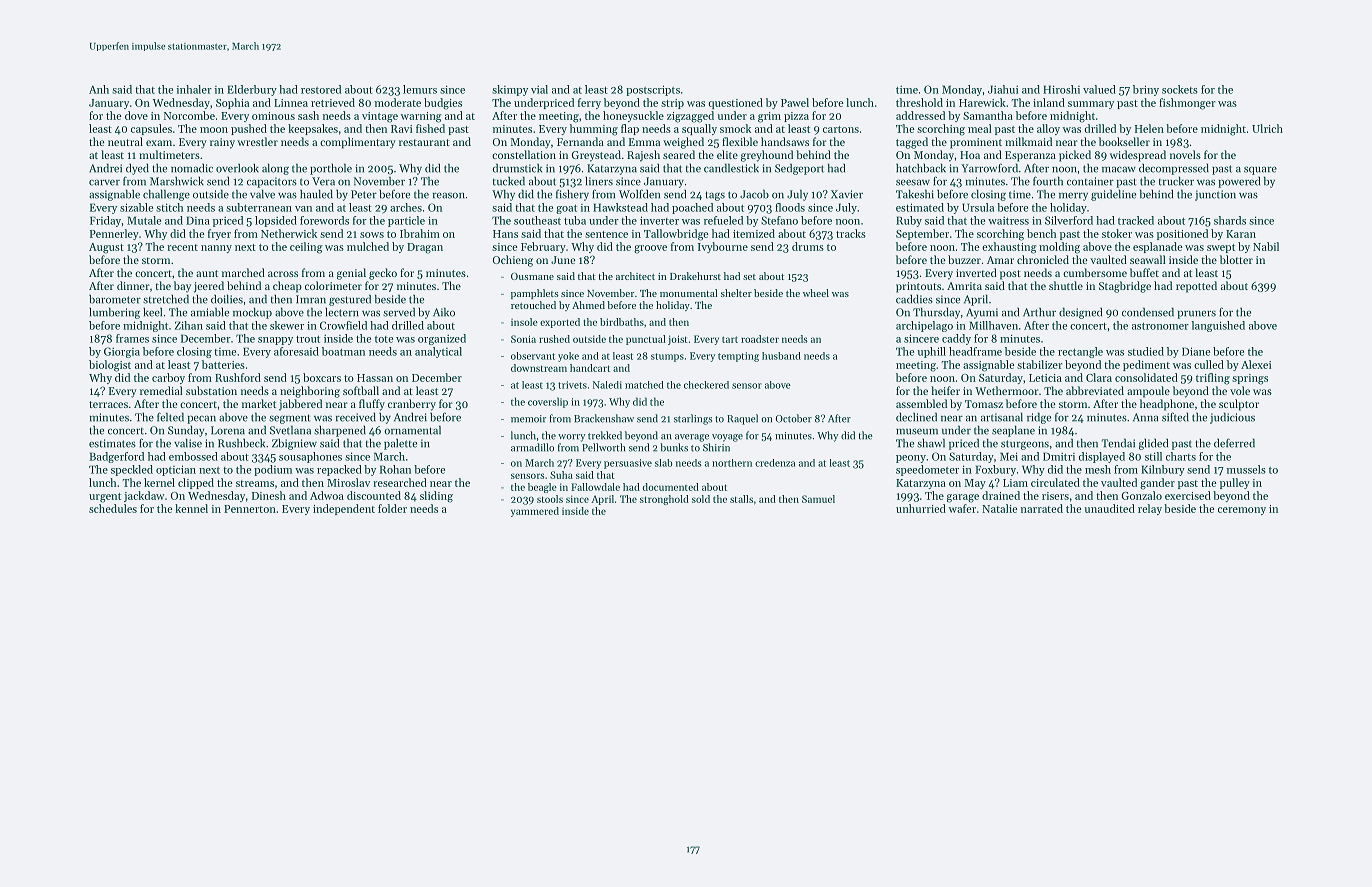 The image size is (1372, 887). Describe the element at coordinates (136, 115) in the screenshot. I see `dove` at that location.
